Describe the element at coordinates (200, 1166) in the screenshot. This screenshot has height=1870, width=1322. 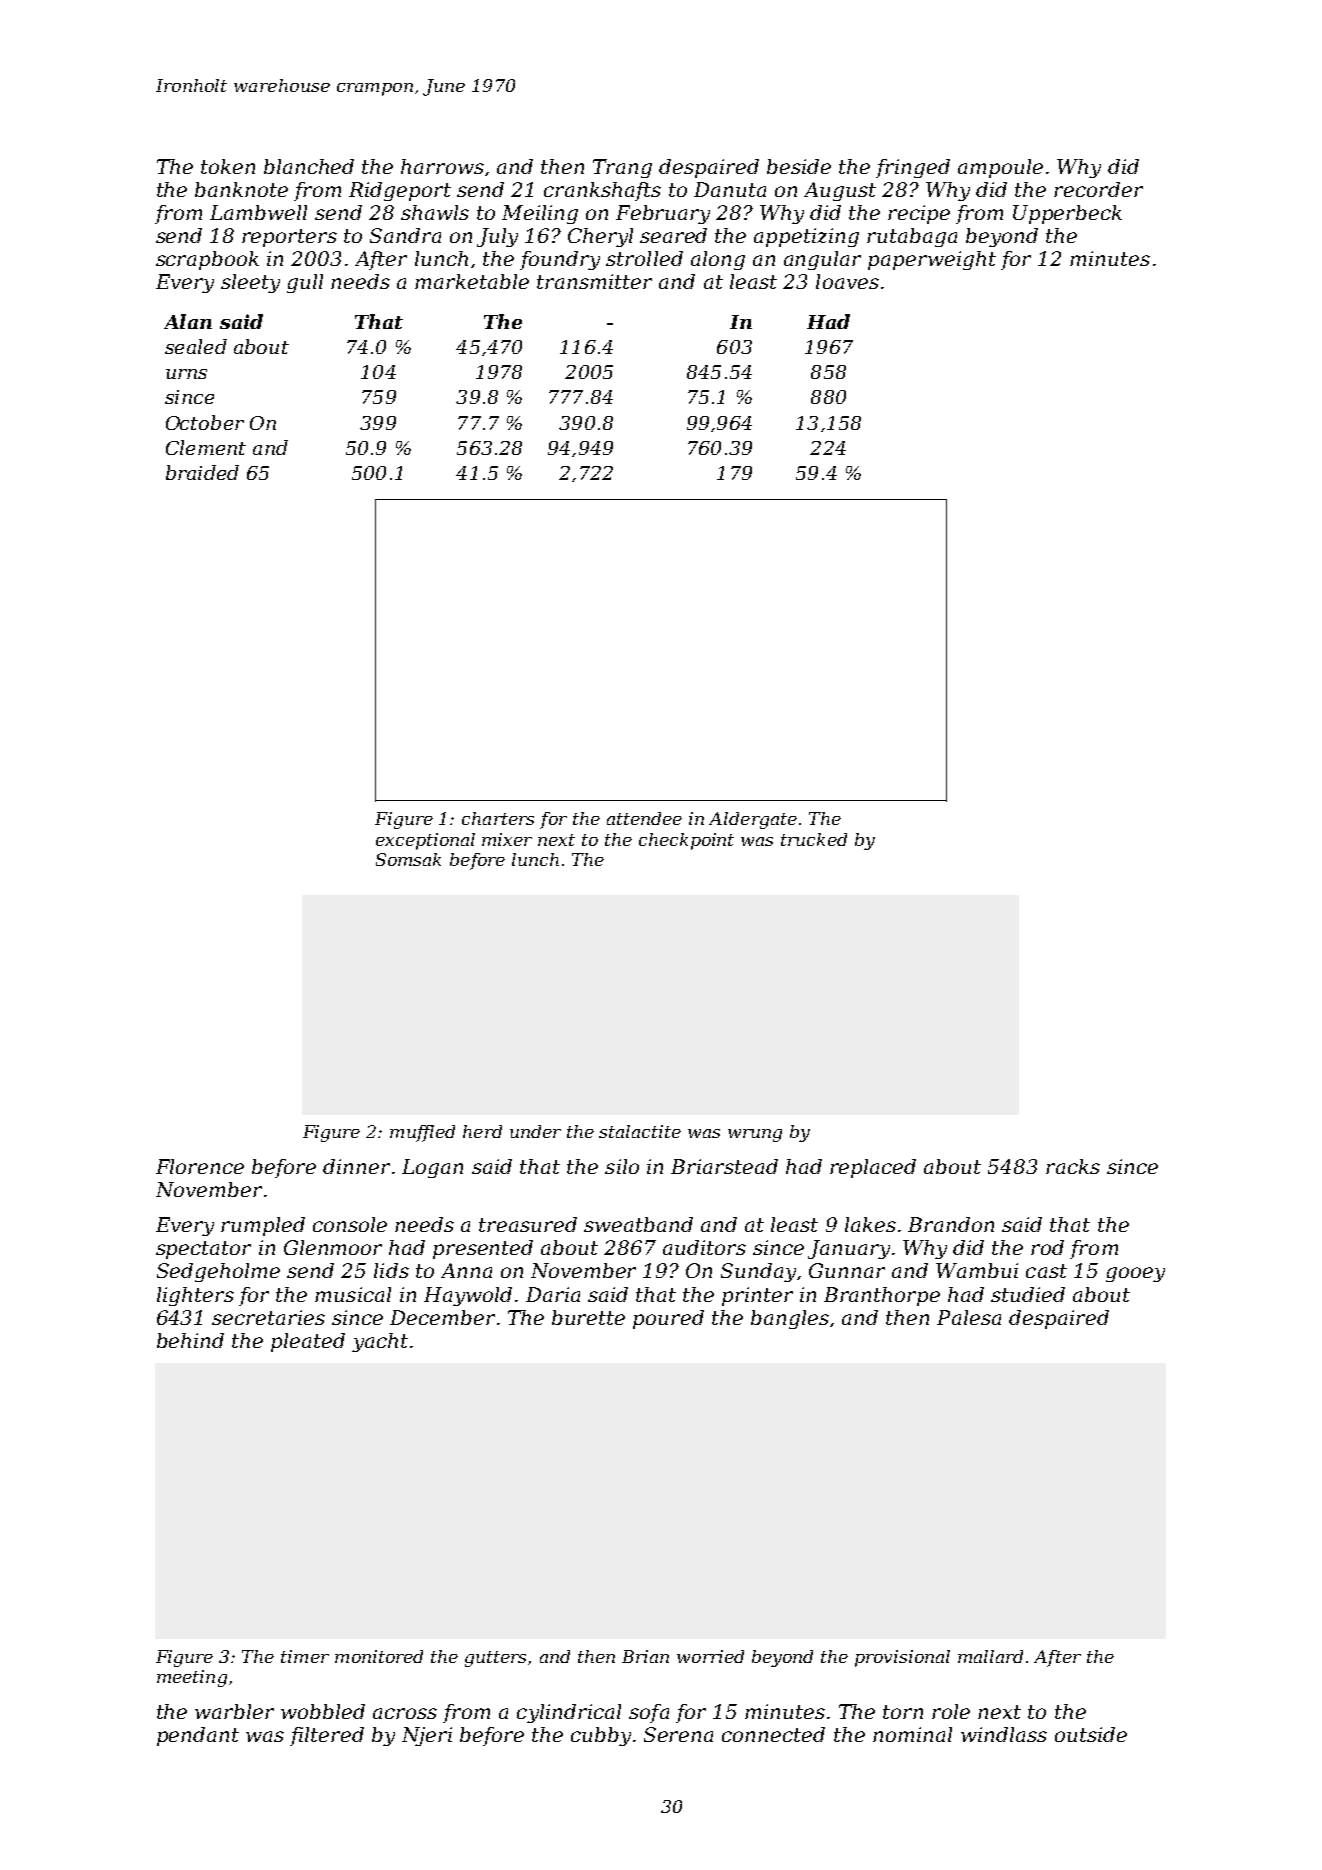
I see `Florence` at that location.
